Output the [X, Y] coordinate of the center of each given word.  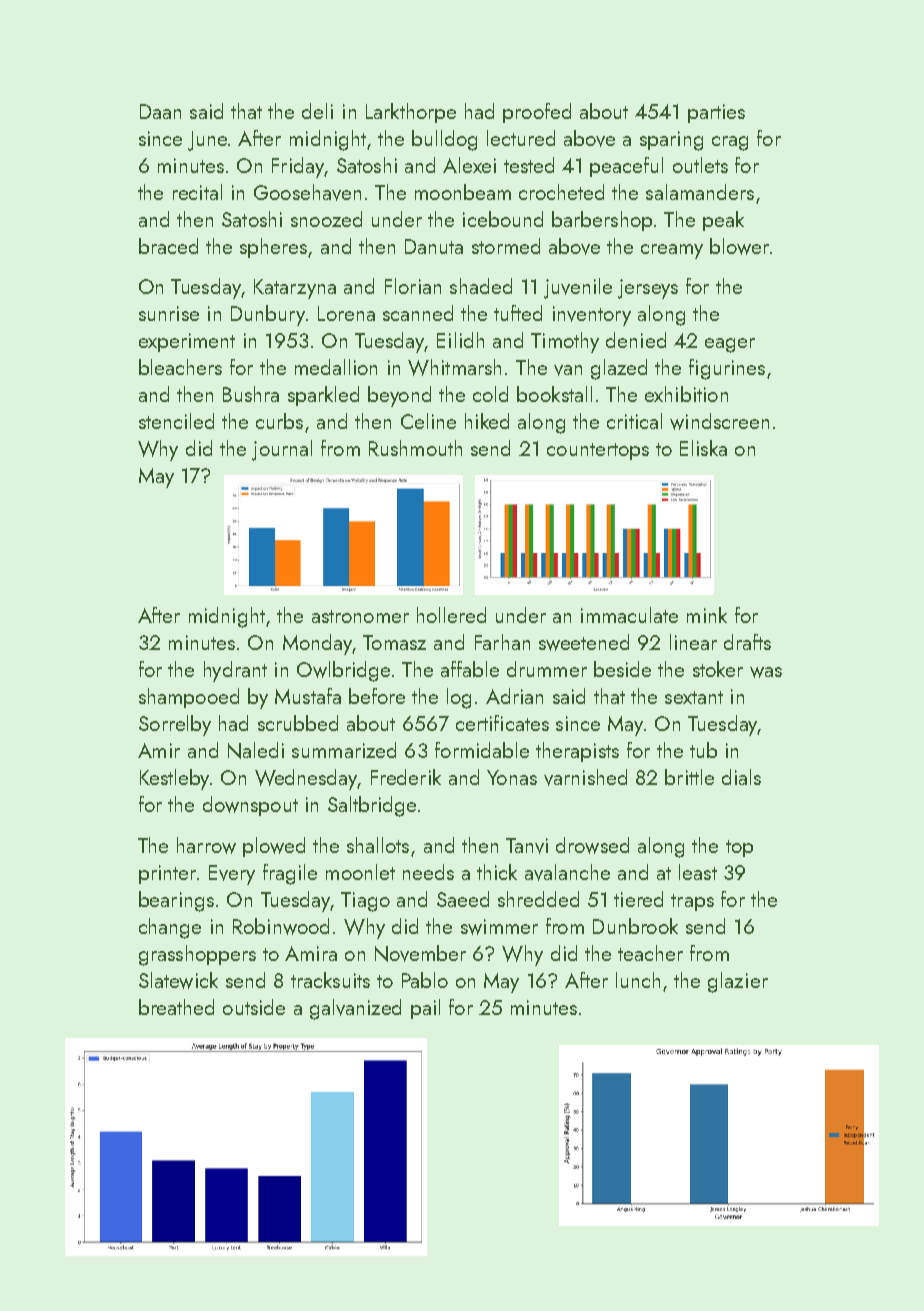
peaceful [626, 167]
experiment [187, 342]
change [170, 928]
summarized [344, 750]
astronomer [360, 616]
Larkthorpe [411, 113]
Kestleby [174, 779]
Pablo [425, 980]
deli [317, 111]
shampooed [189, 698]
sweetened [584, 642]
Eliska [703, 448]
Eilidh [460, 340]
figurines [727, 369]
